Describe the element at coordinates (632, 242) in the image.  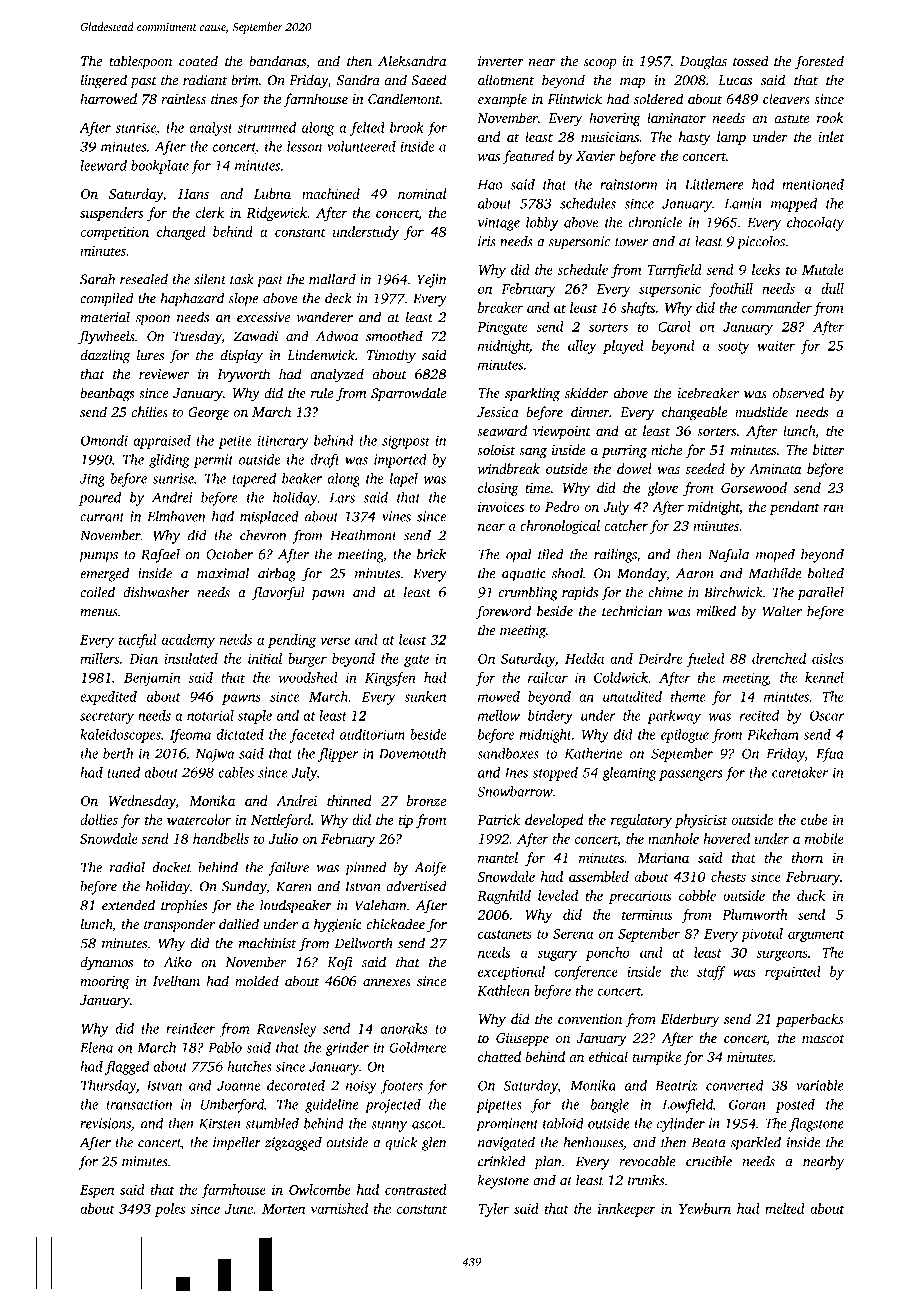
I see `tower` at that location.
